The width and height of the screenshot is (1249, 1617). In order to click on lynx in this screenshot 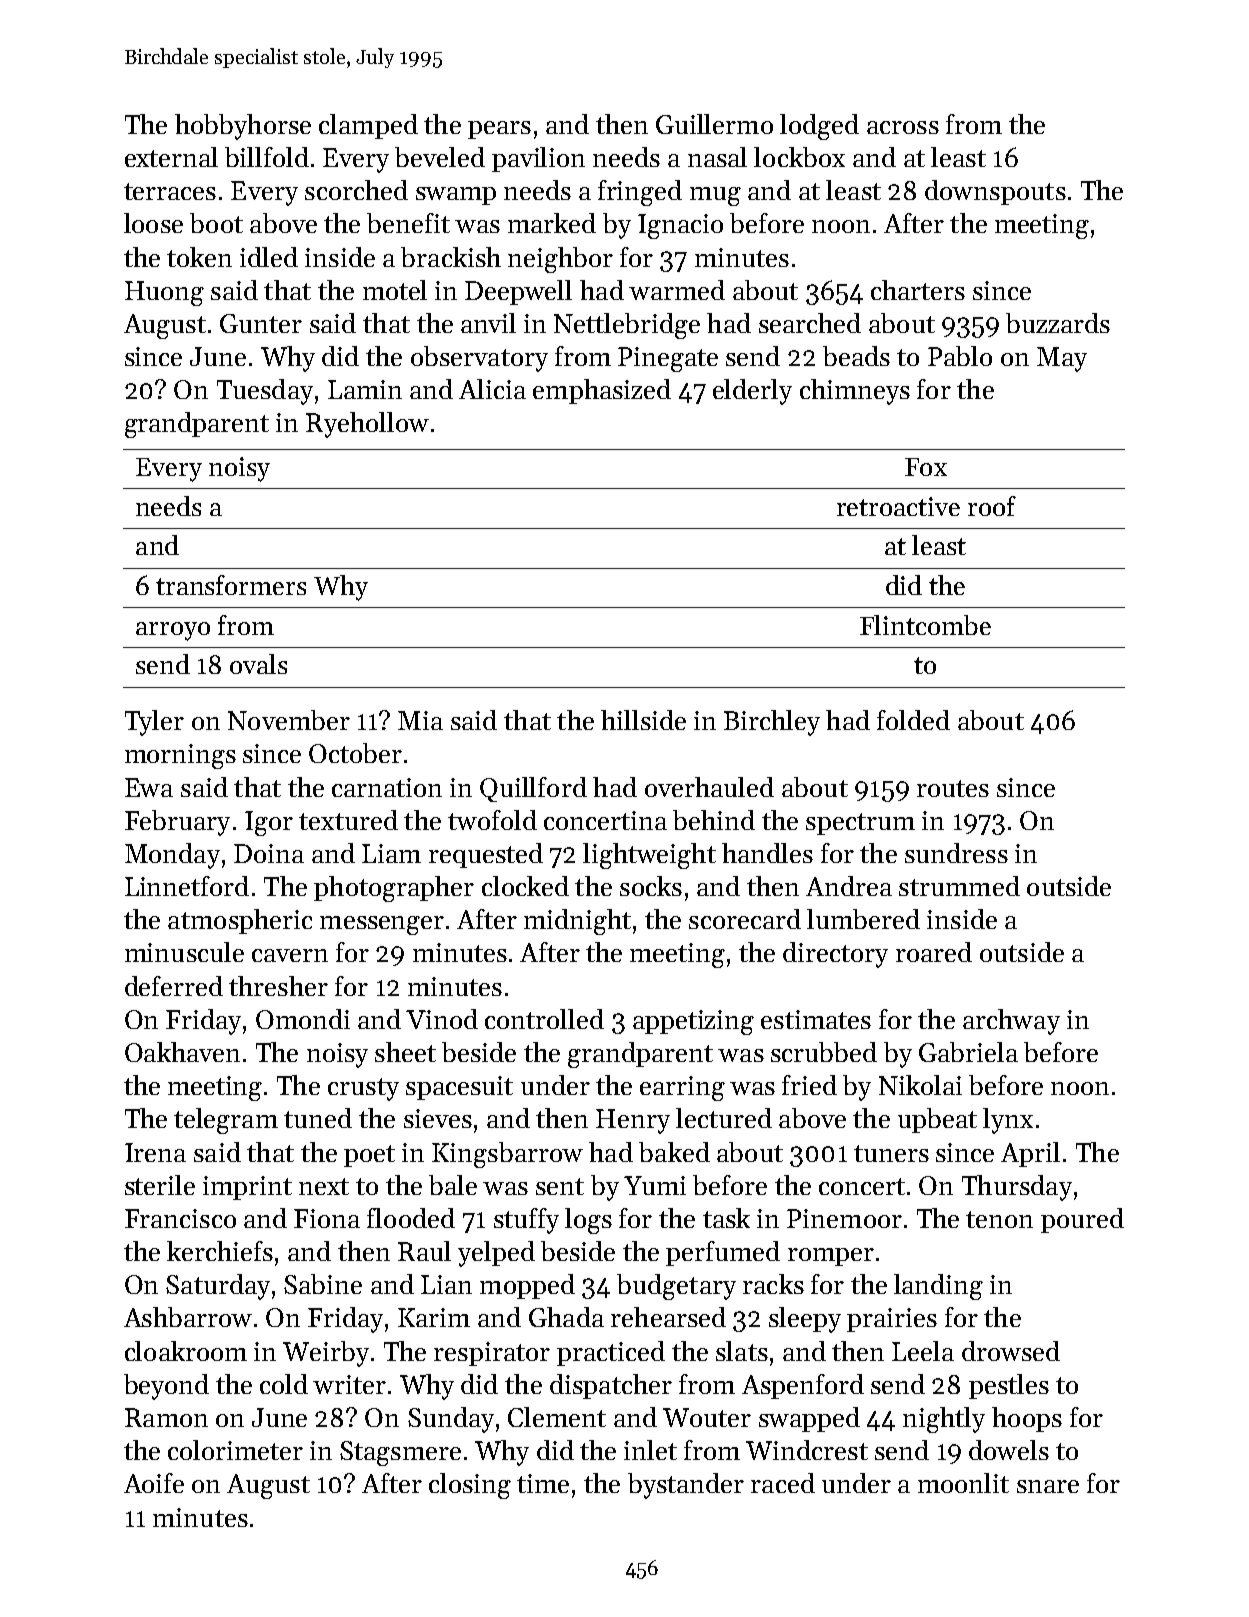, I will do `click(1008, 1121)`.
